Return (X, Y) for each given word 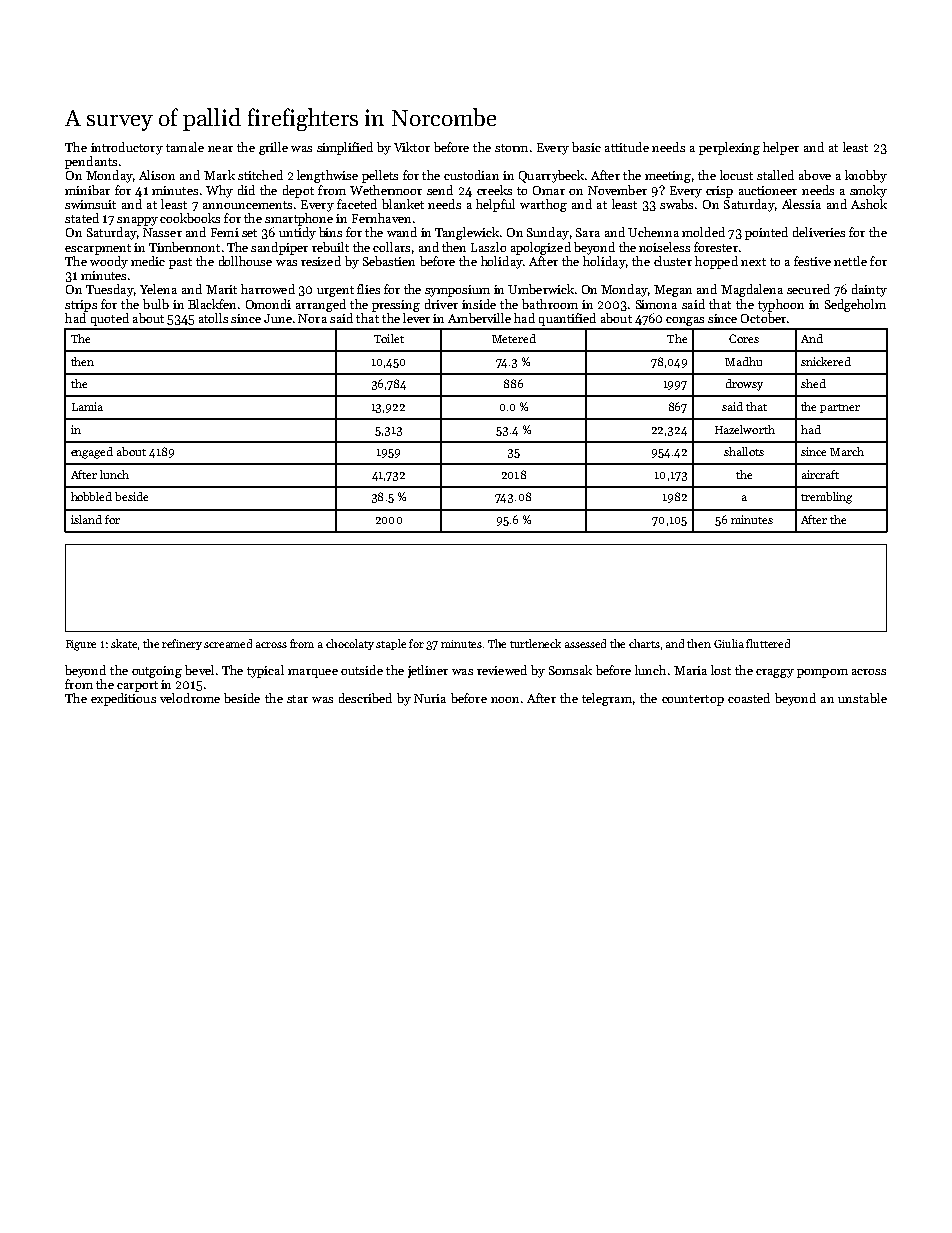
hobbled (91, 496)
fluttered (768, 643)
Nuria (430, 698)
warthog (543, 205)
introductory (127, 148)
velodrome (190, 698)
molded (703, 232)
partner (840, 408)
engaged (92, 453)
